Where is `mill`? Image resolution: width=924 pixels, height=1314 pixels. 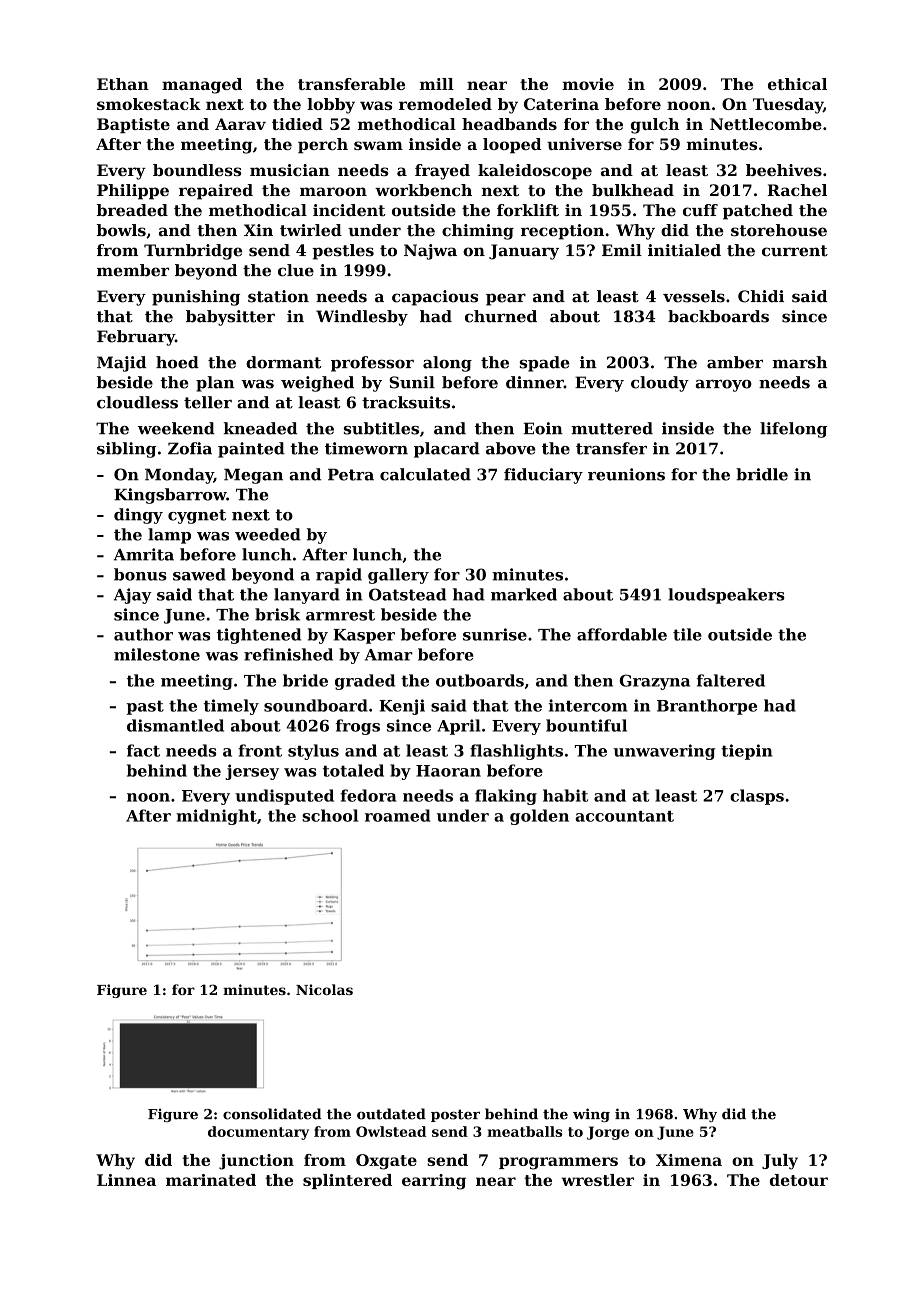
mill is located at coordinates (436, 84).
